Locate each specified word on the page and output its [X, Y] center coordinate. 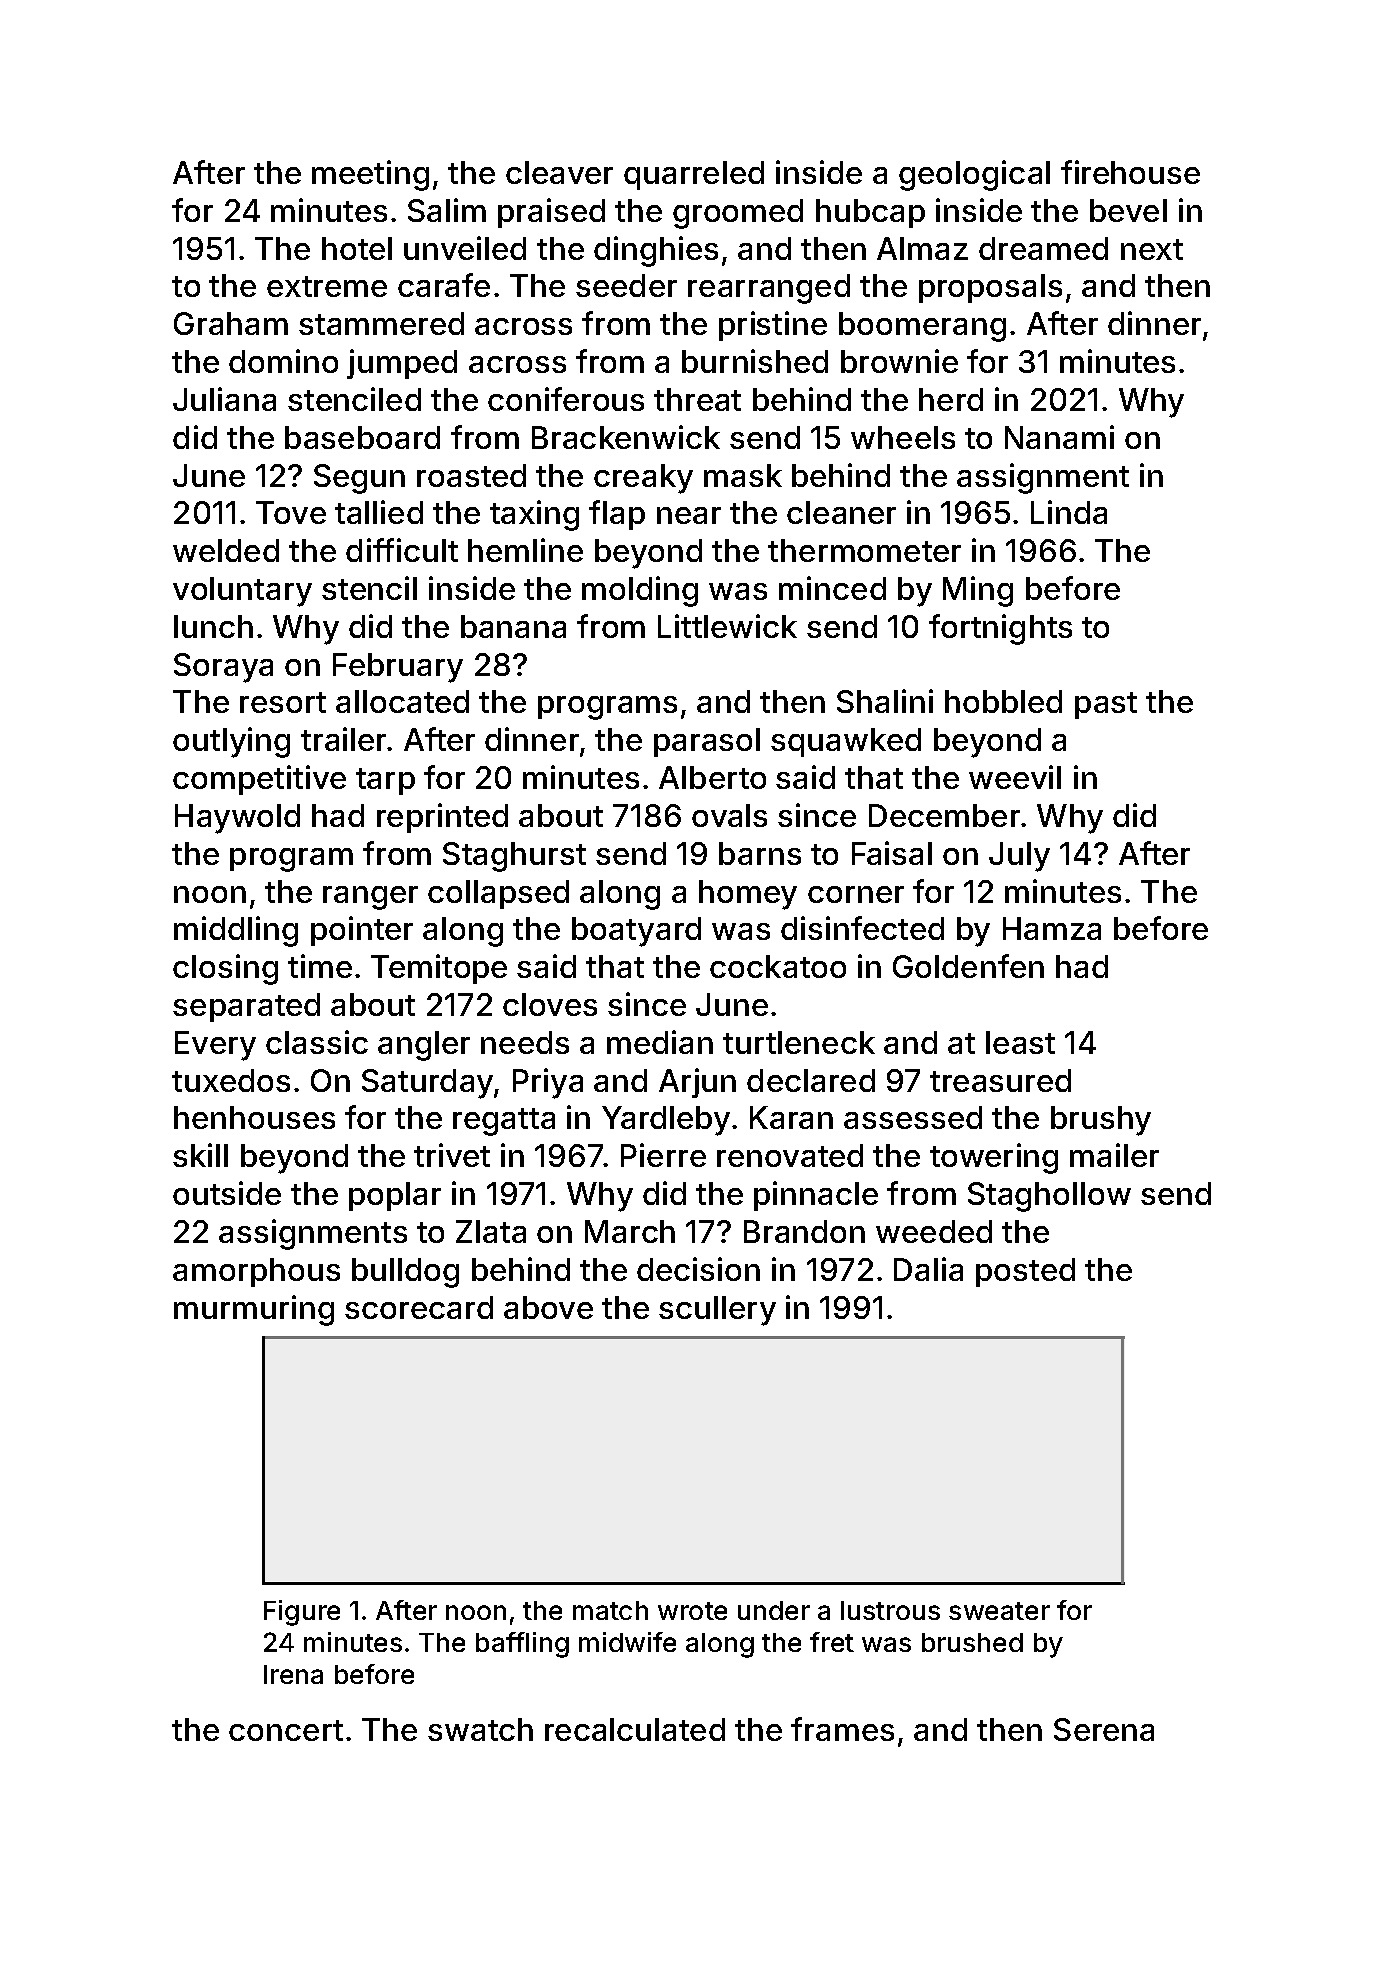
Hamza [1052, 928]
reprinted [442, 818]
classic [317, 1042]
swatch [480, 1729]
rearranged [769, 289]
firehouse [1130, 172]
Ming [978, 591]
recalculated [635, 1729]
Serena [1104, 1729]
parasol [707, 742]
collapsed [498, 894]
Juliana [224, 399]
